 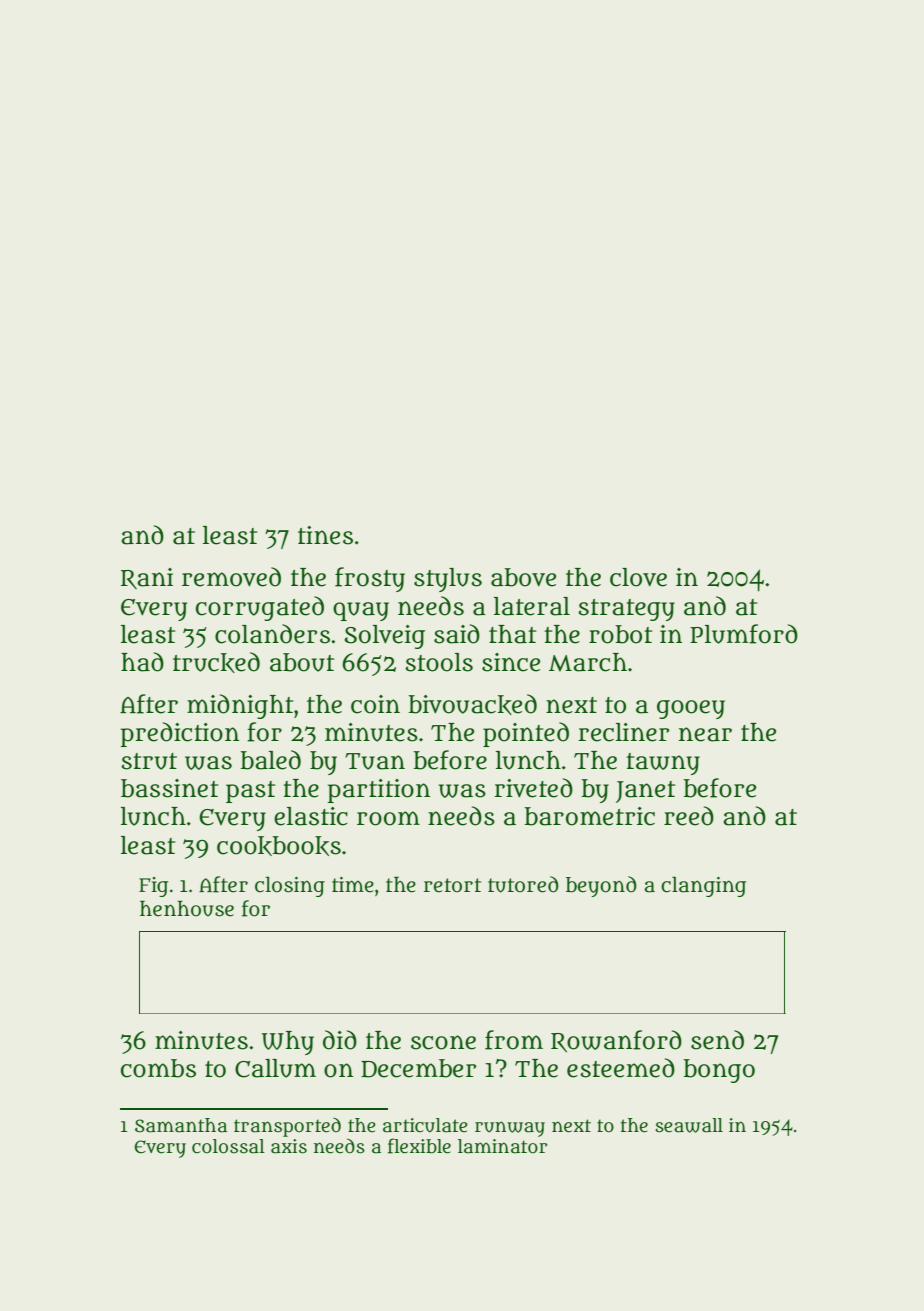 What do you see at coordinates (158, 1068) in the image?
I see `combs` at bounding box center [158, 1068].
